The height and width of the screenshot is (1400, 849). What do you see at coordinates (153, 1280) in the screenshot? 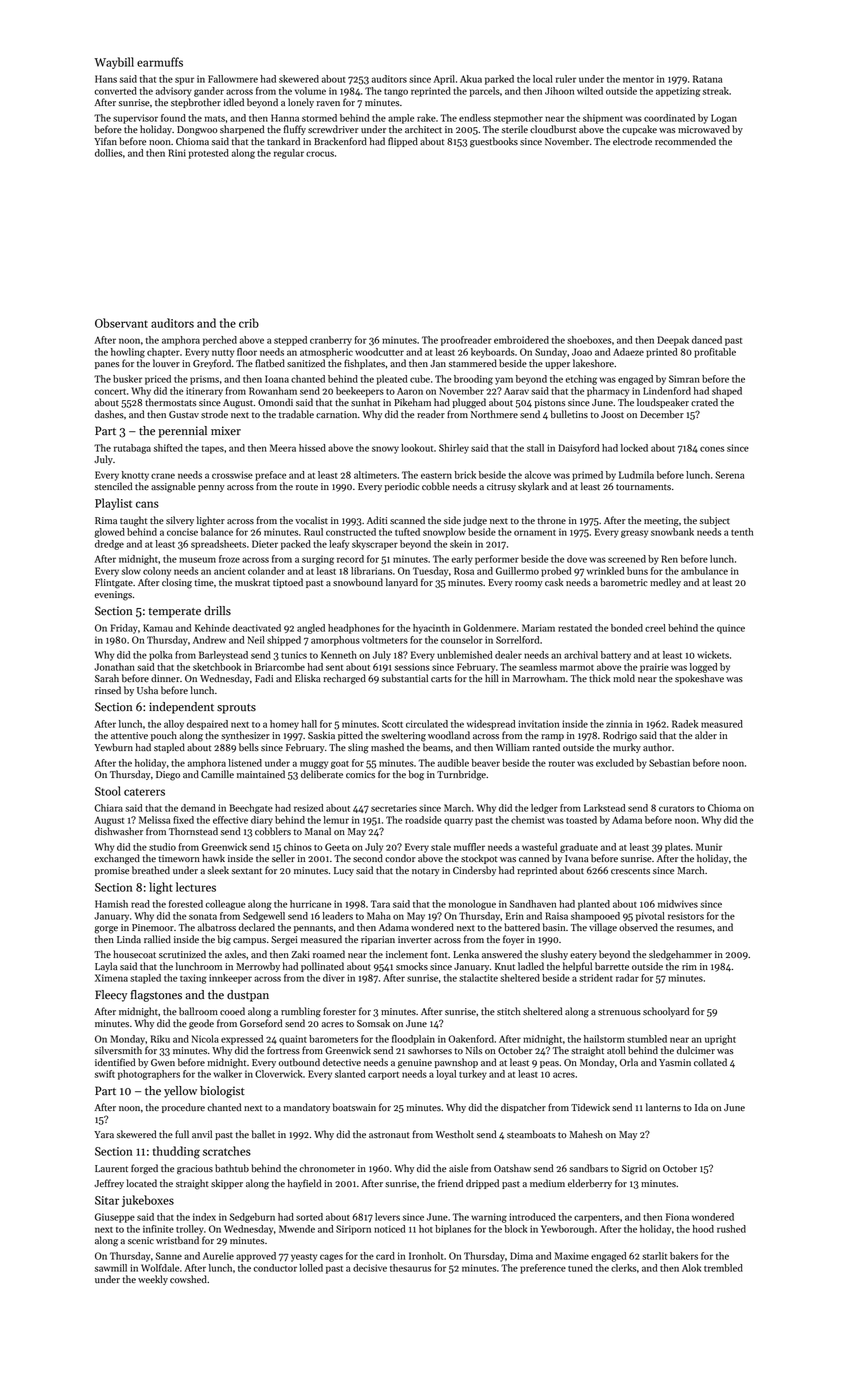
I see `weekly` at bounding box center [153, 1280].
